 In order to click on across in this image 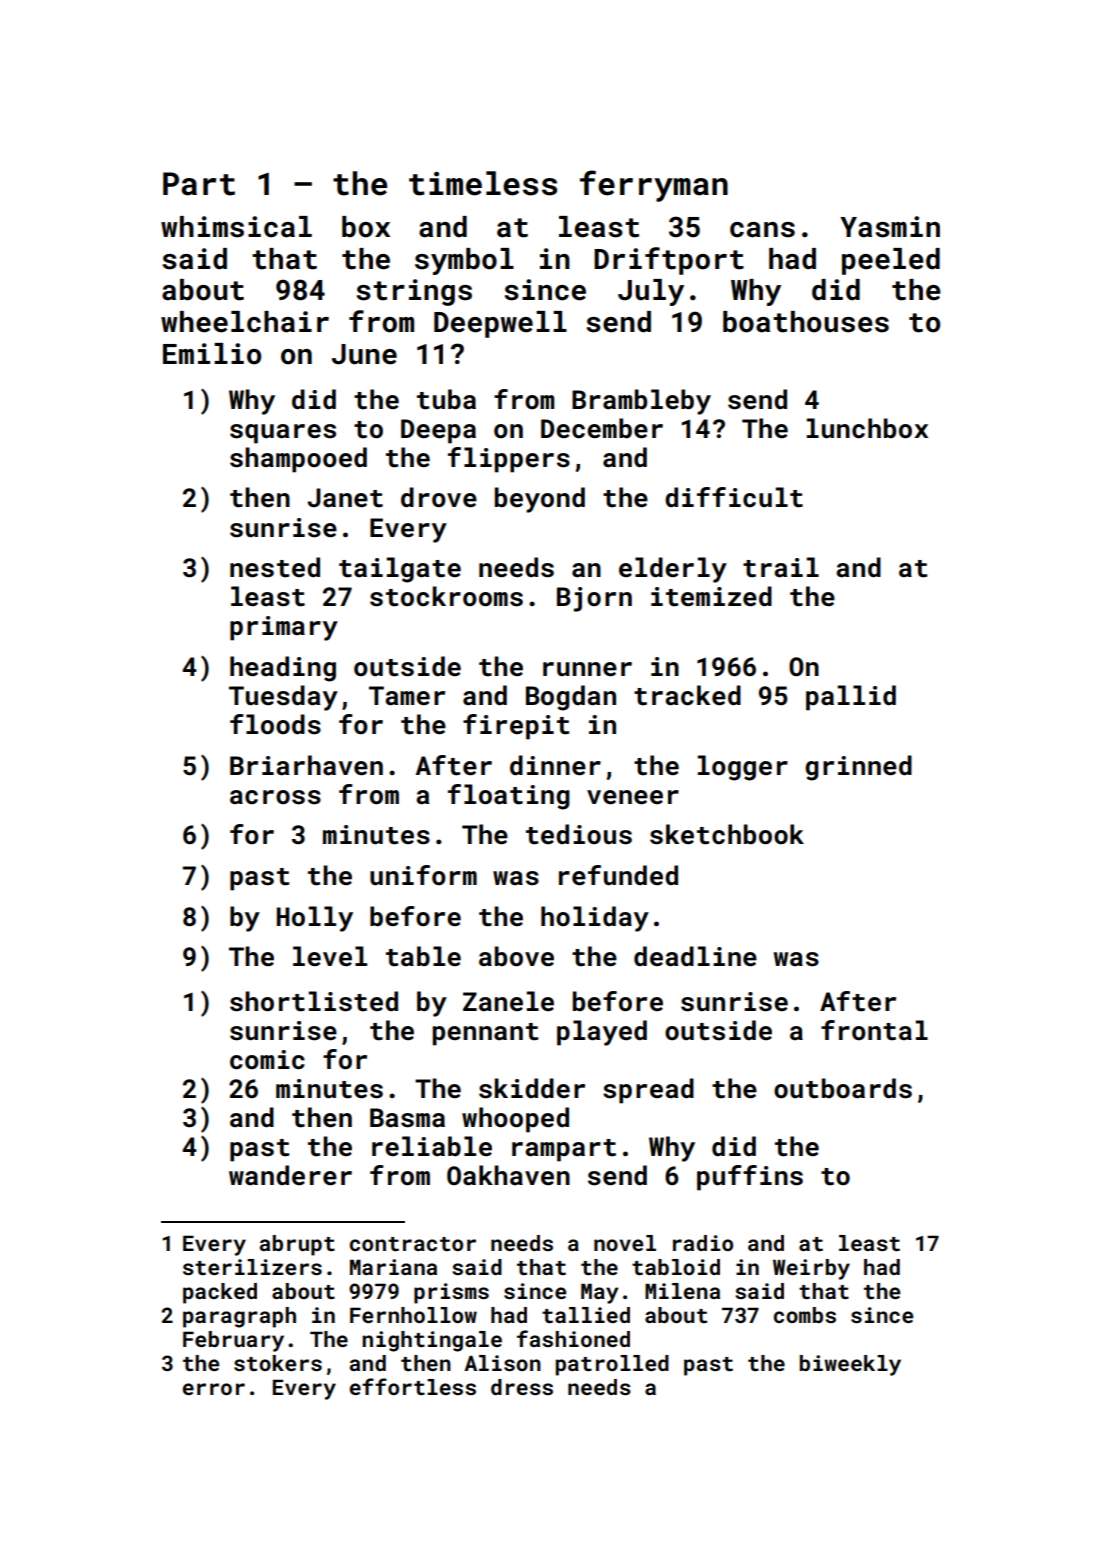, I will do `click(275, 797)`.
